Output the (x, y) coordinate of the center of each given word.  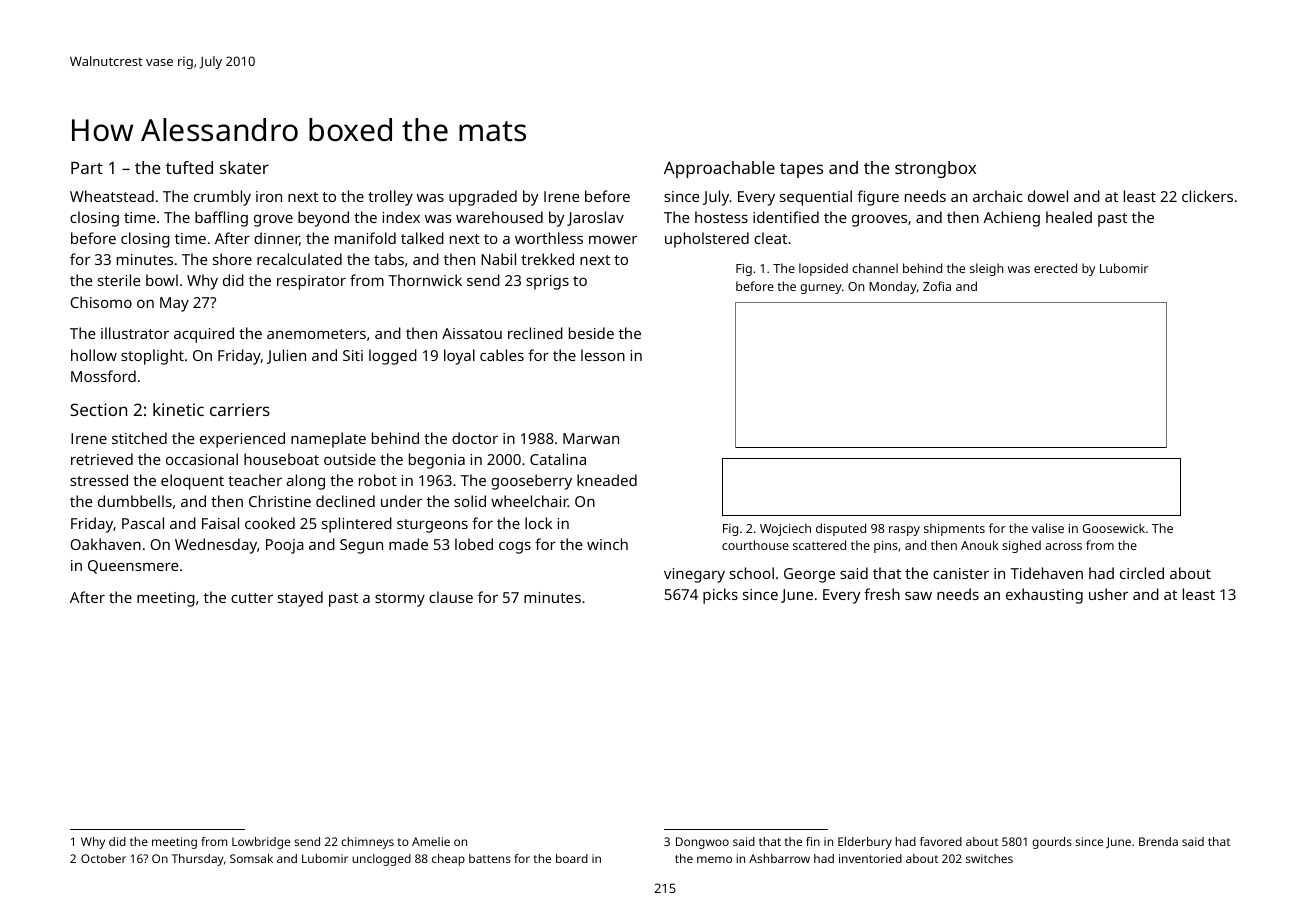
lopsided (823, 269)
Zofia (937, 286)
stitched (139, 438)
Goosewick (1114, 528)
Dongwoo (702, 843)
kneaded (607, 480)
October (103, 858)
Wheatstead (112, 196)
